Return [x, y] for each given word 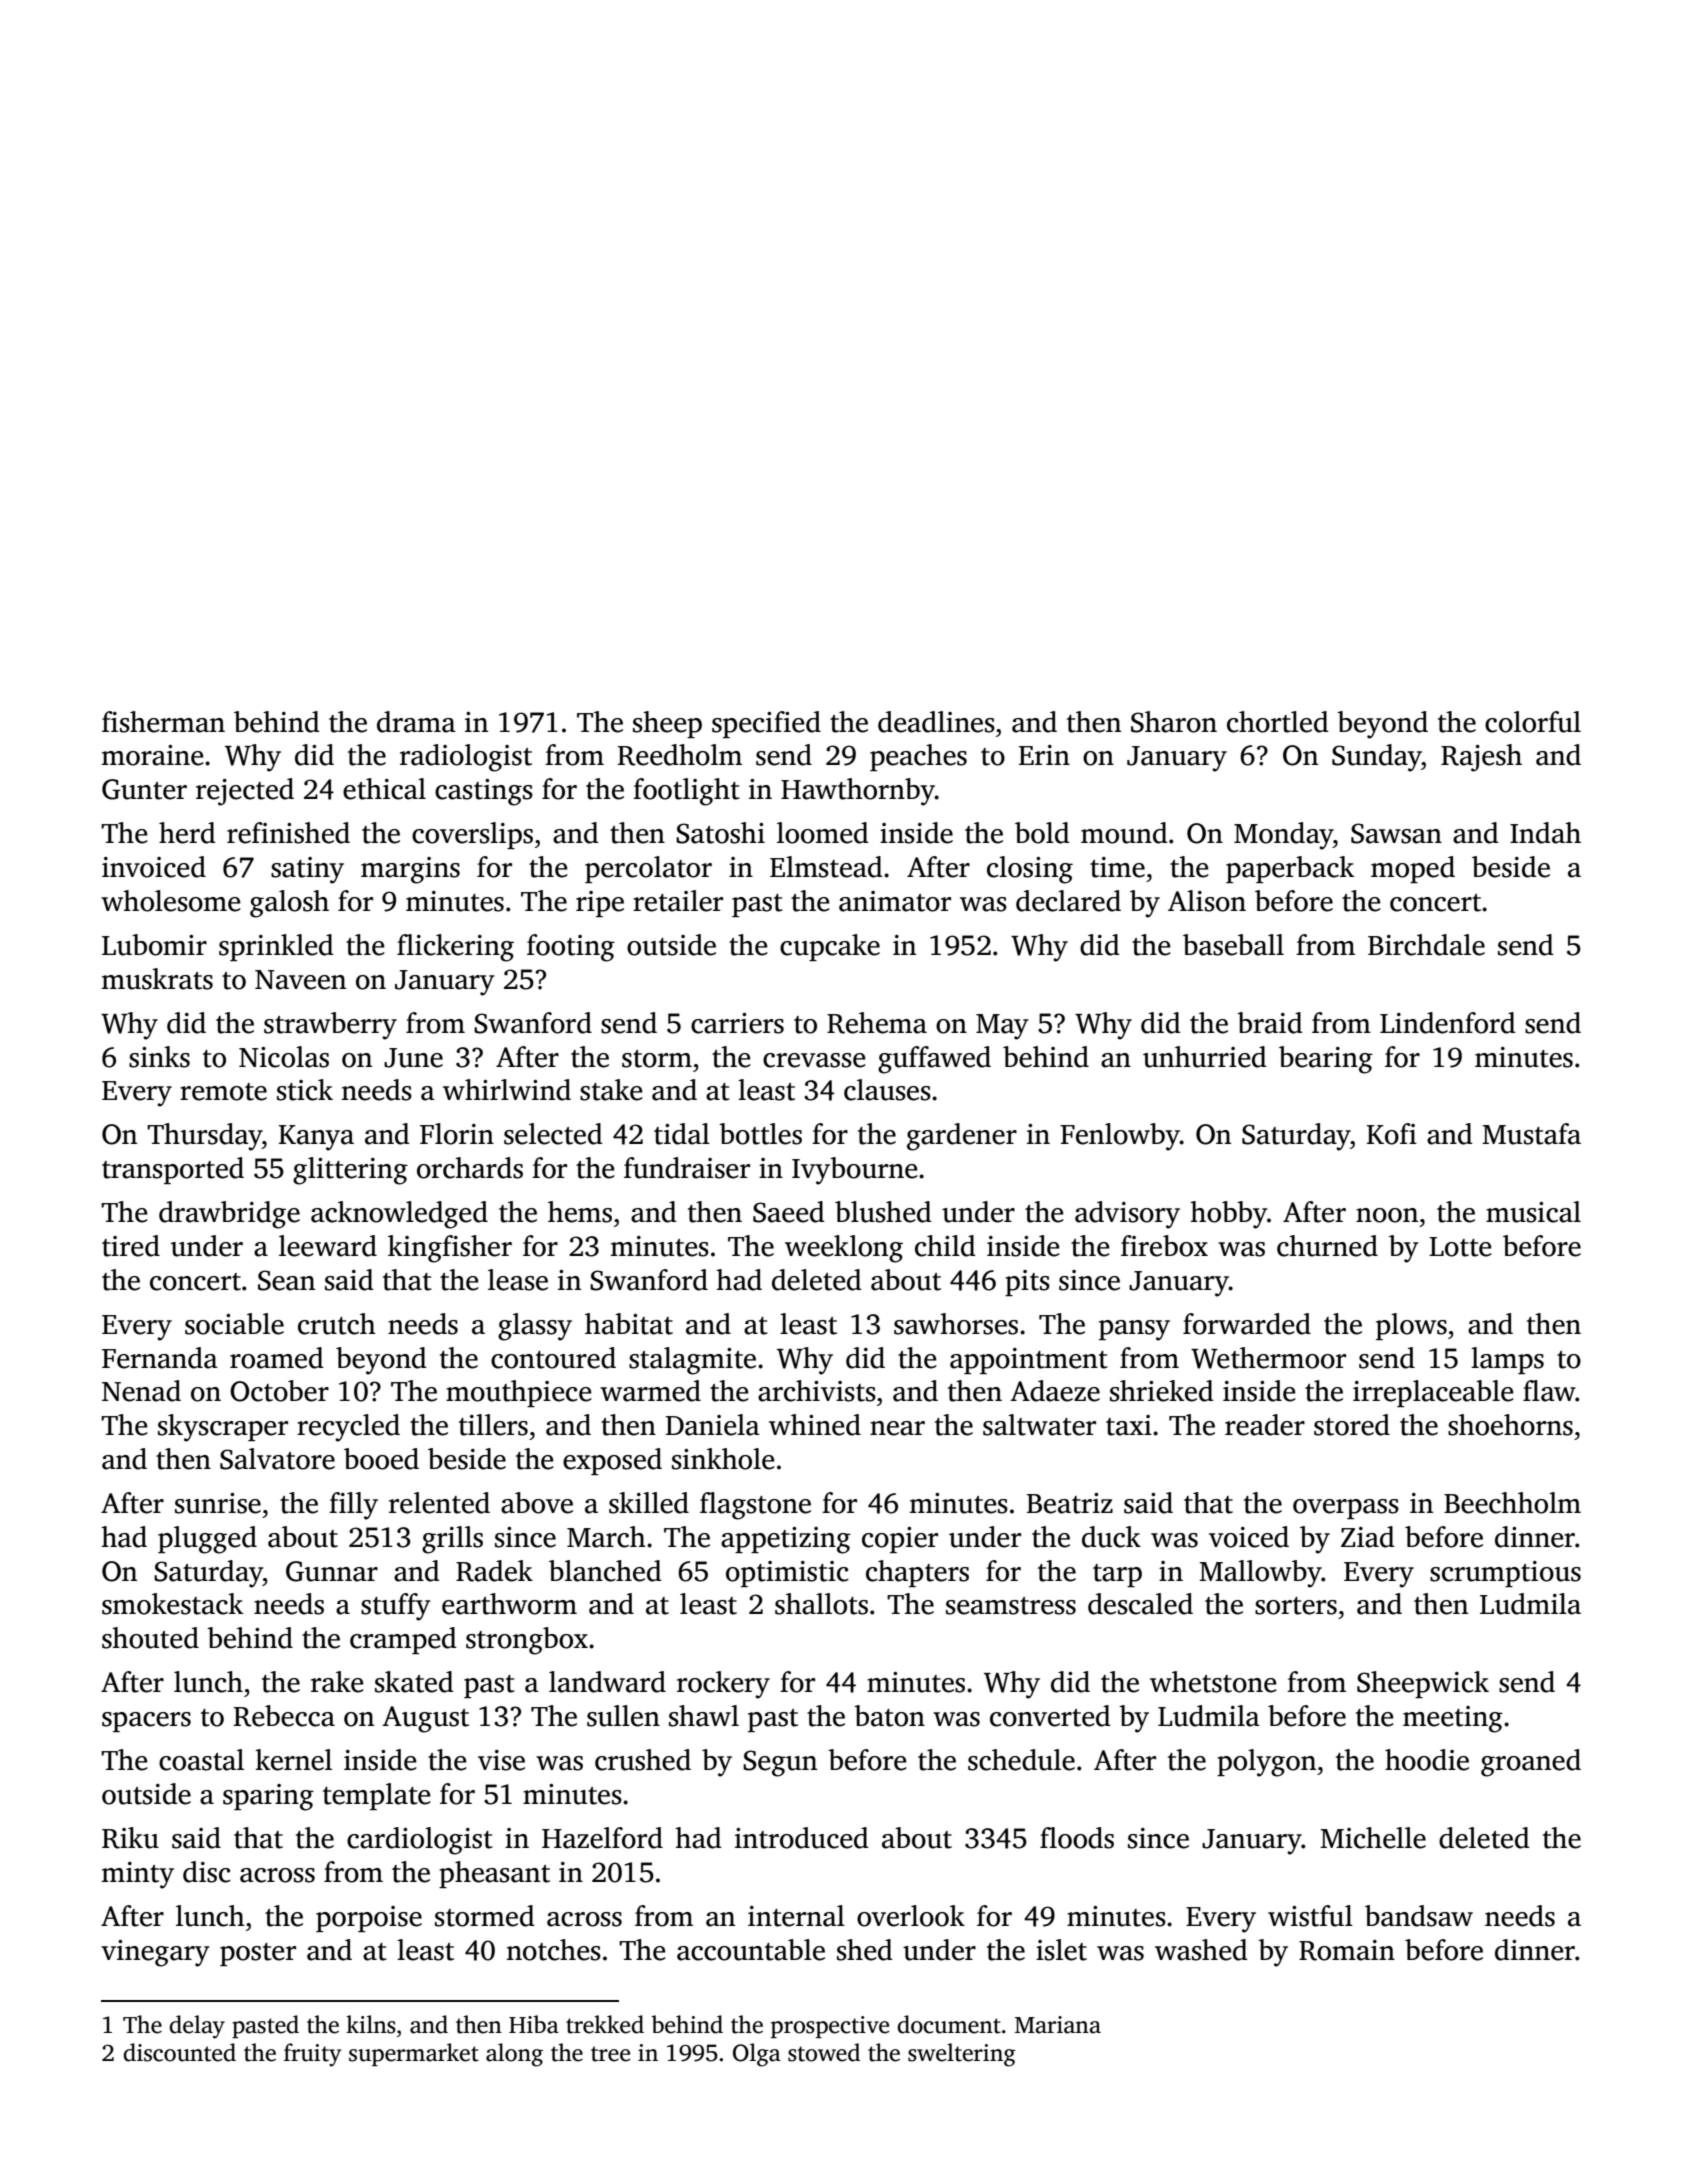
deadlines [936, 722]
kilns [371, 2024]
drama [416, 722]
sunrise [218, 1503]
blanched [605, 1571]
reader [1265, 1425]
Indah [1545, 833]
